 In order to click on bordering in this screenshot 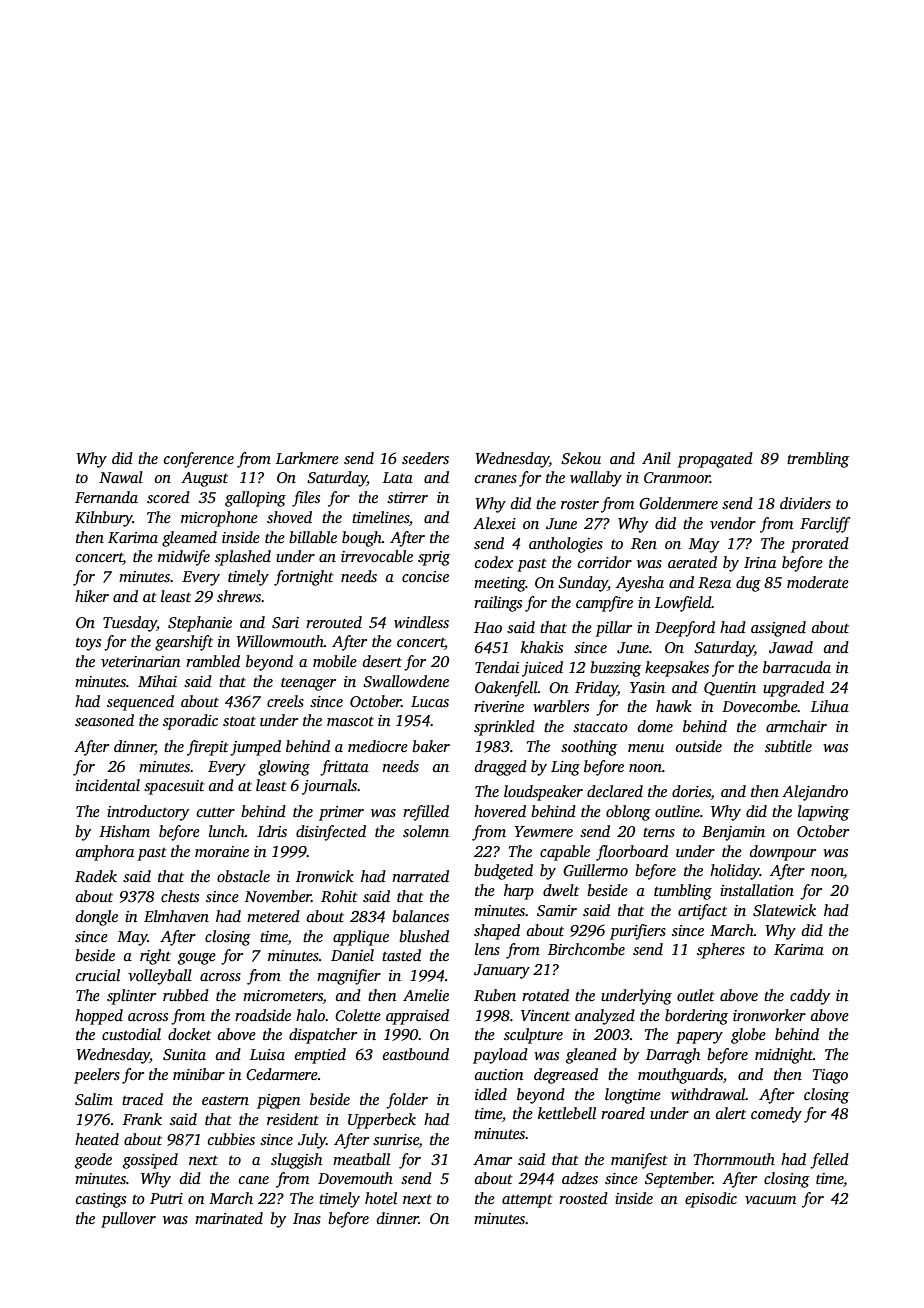, I will do `click(696, 1017)`.
